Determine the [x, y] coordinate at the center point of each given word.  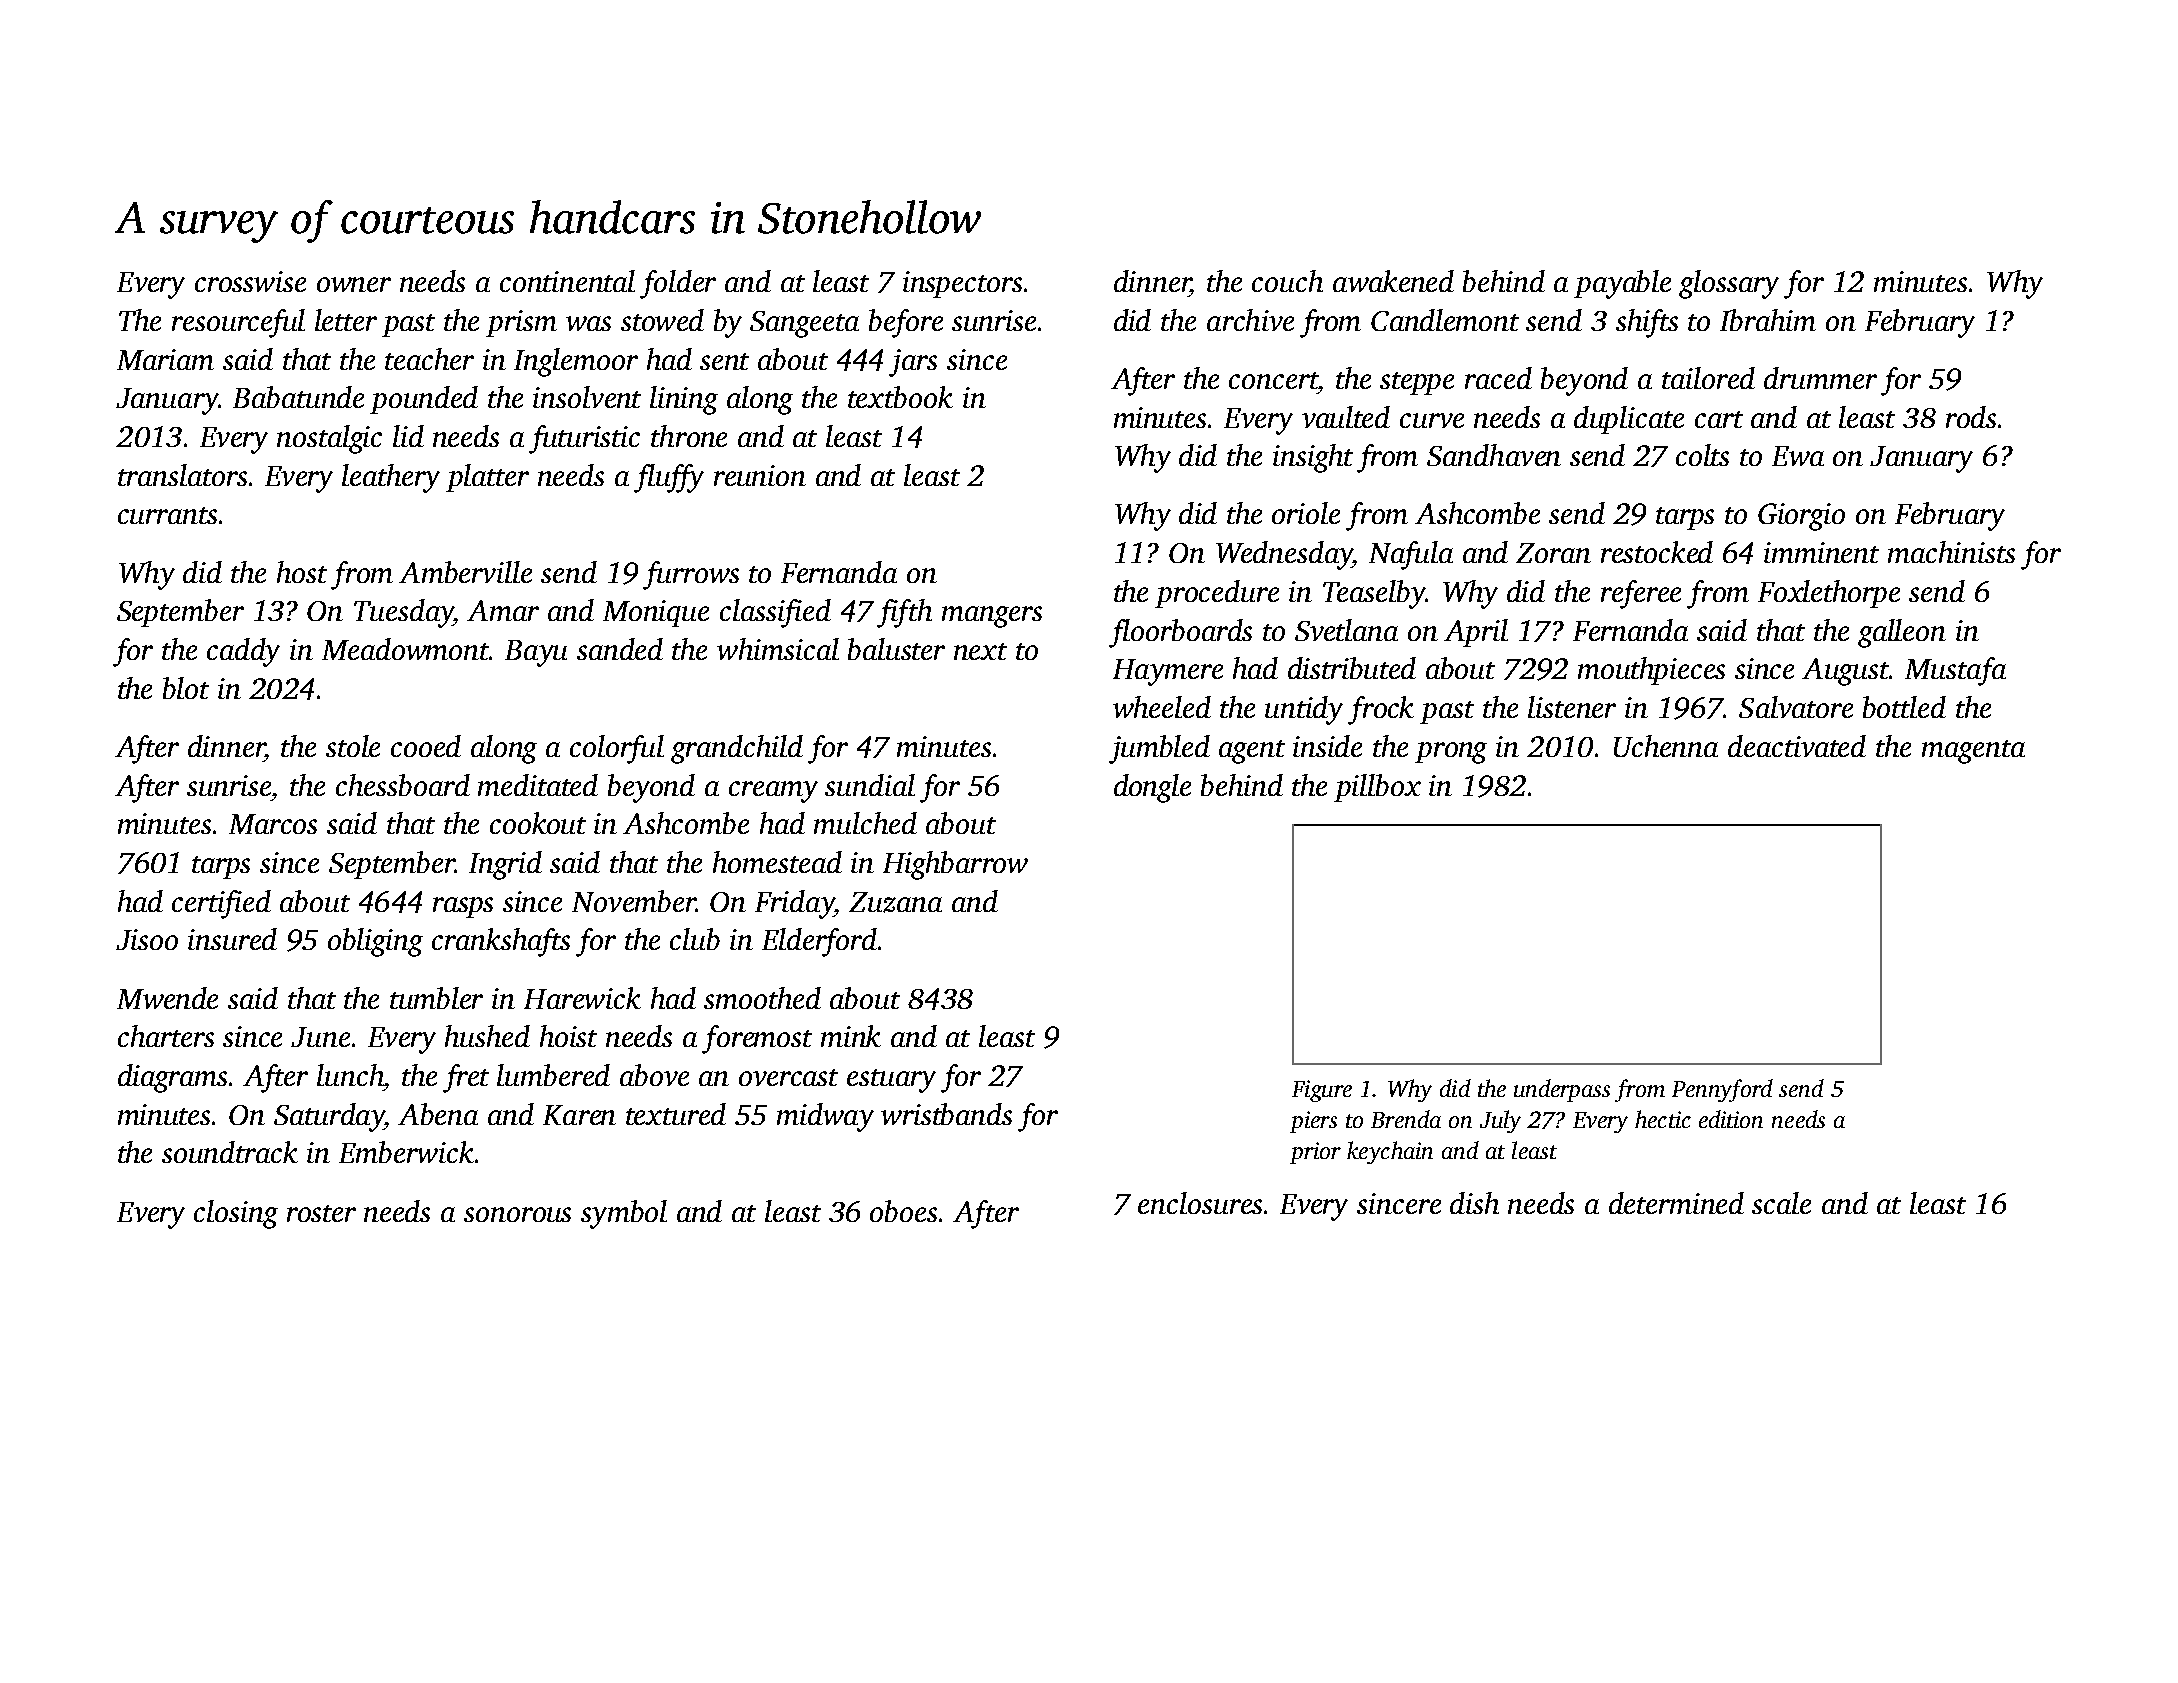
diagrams [172, 1078]
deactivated [1797, 746]
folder [678, 284]
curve [1432, 420]
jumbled [1159, 749]
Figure [1322, 1091]
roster [321, 1213]
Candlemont [1445, 320]
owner [354, 284]
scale [1781, 1203]
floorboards [1180, 633]
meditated [538, 785]
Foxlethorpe [1829, 594]
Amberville [465, 572]
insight [1313, 458]
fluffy [669, 478]
